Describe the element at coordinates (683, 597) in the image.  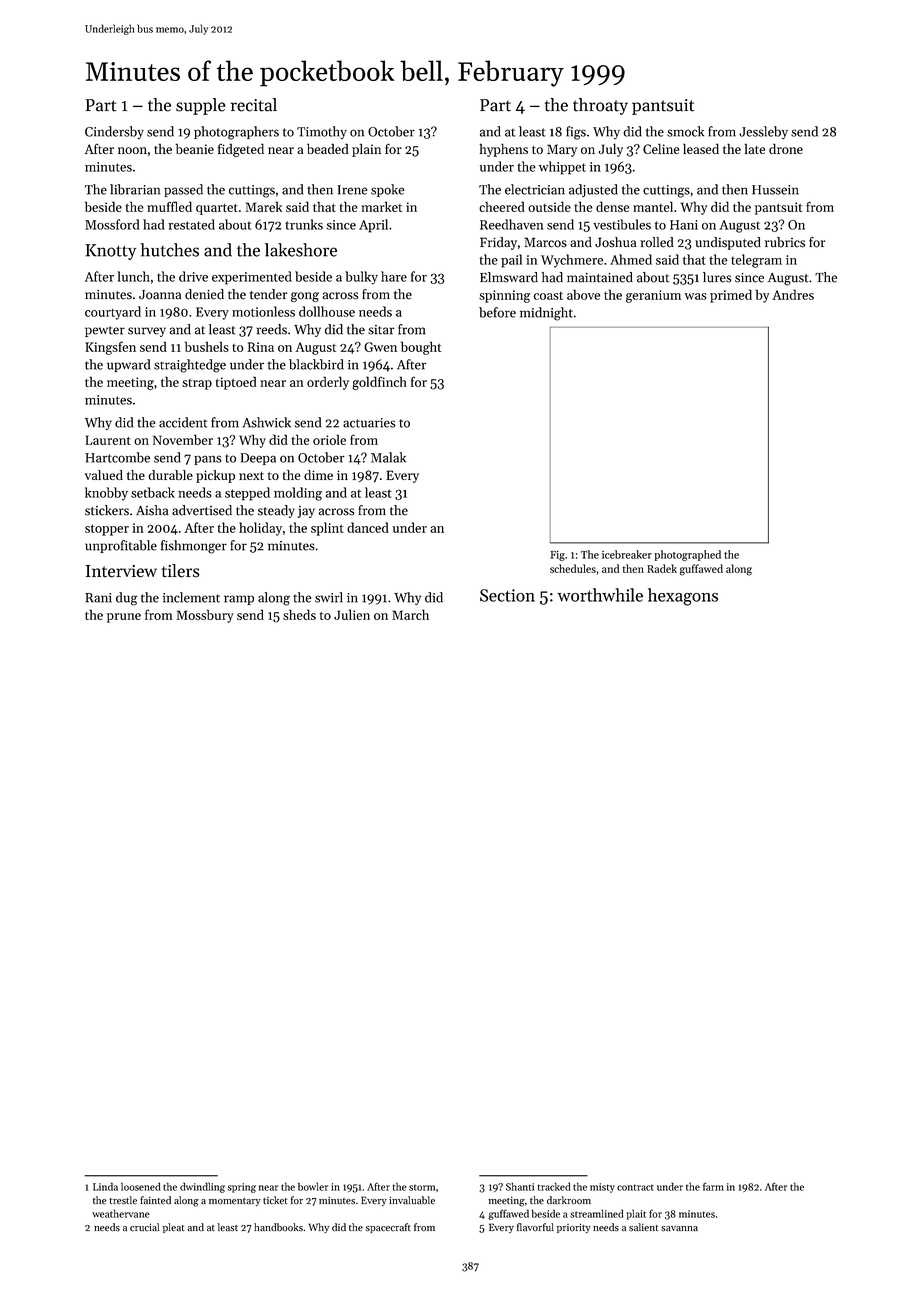
I see `hexagons` at that location.
